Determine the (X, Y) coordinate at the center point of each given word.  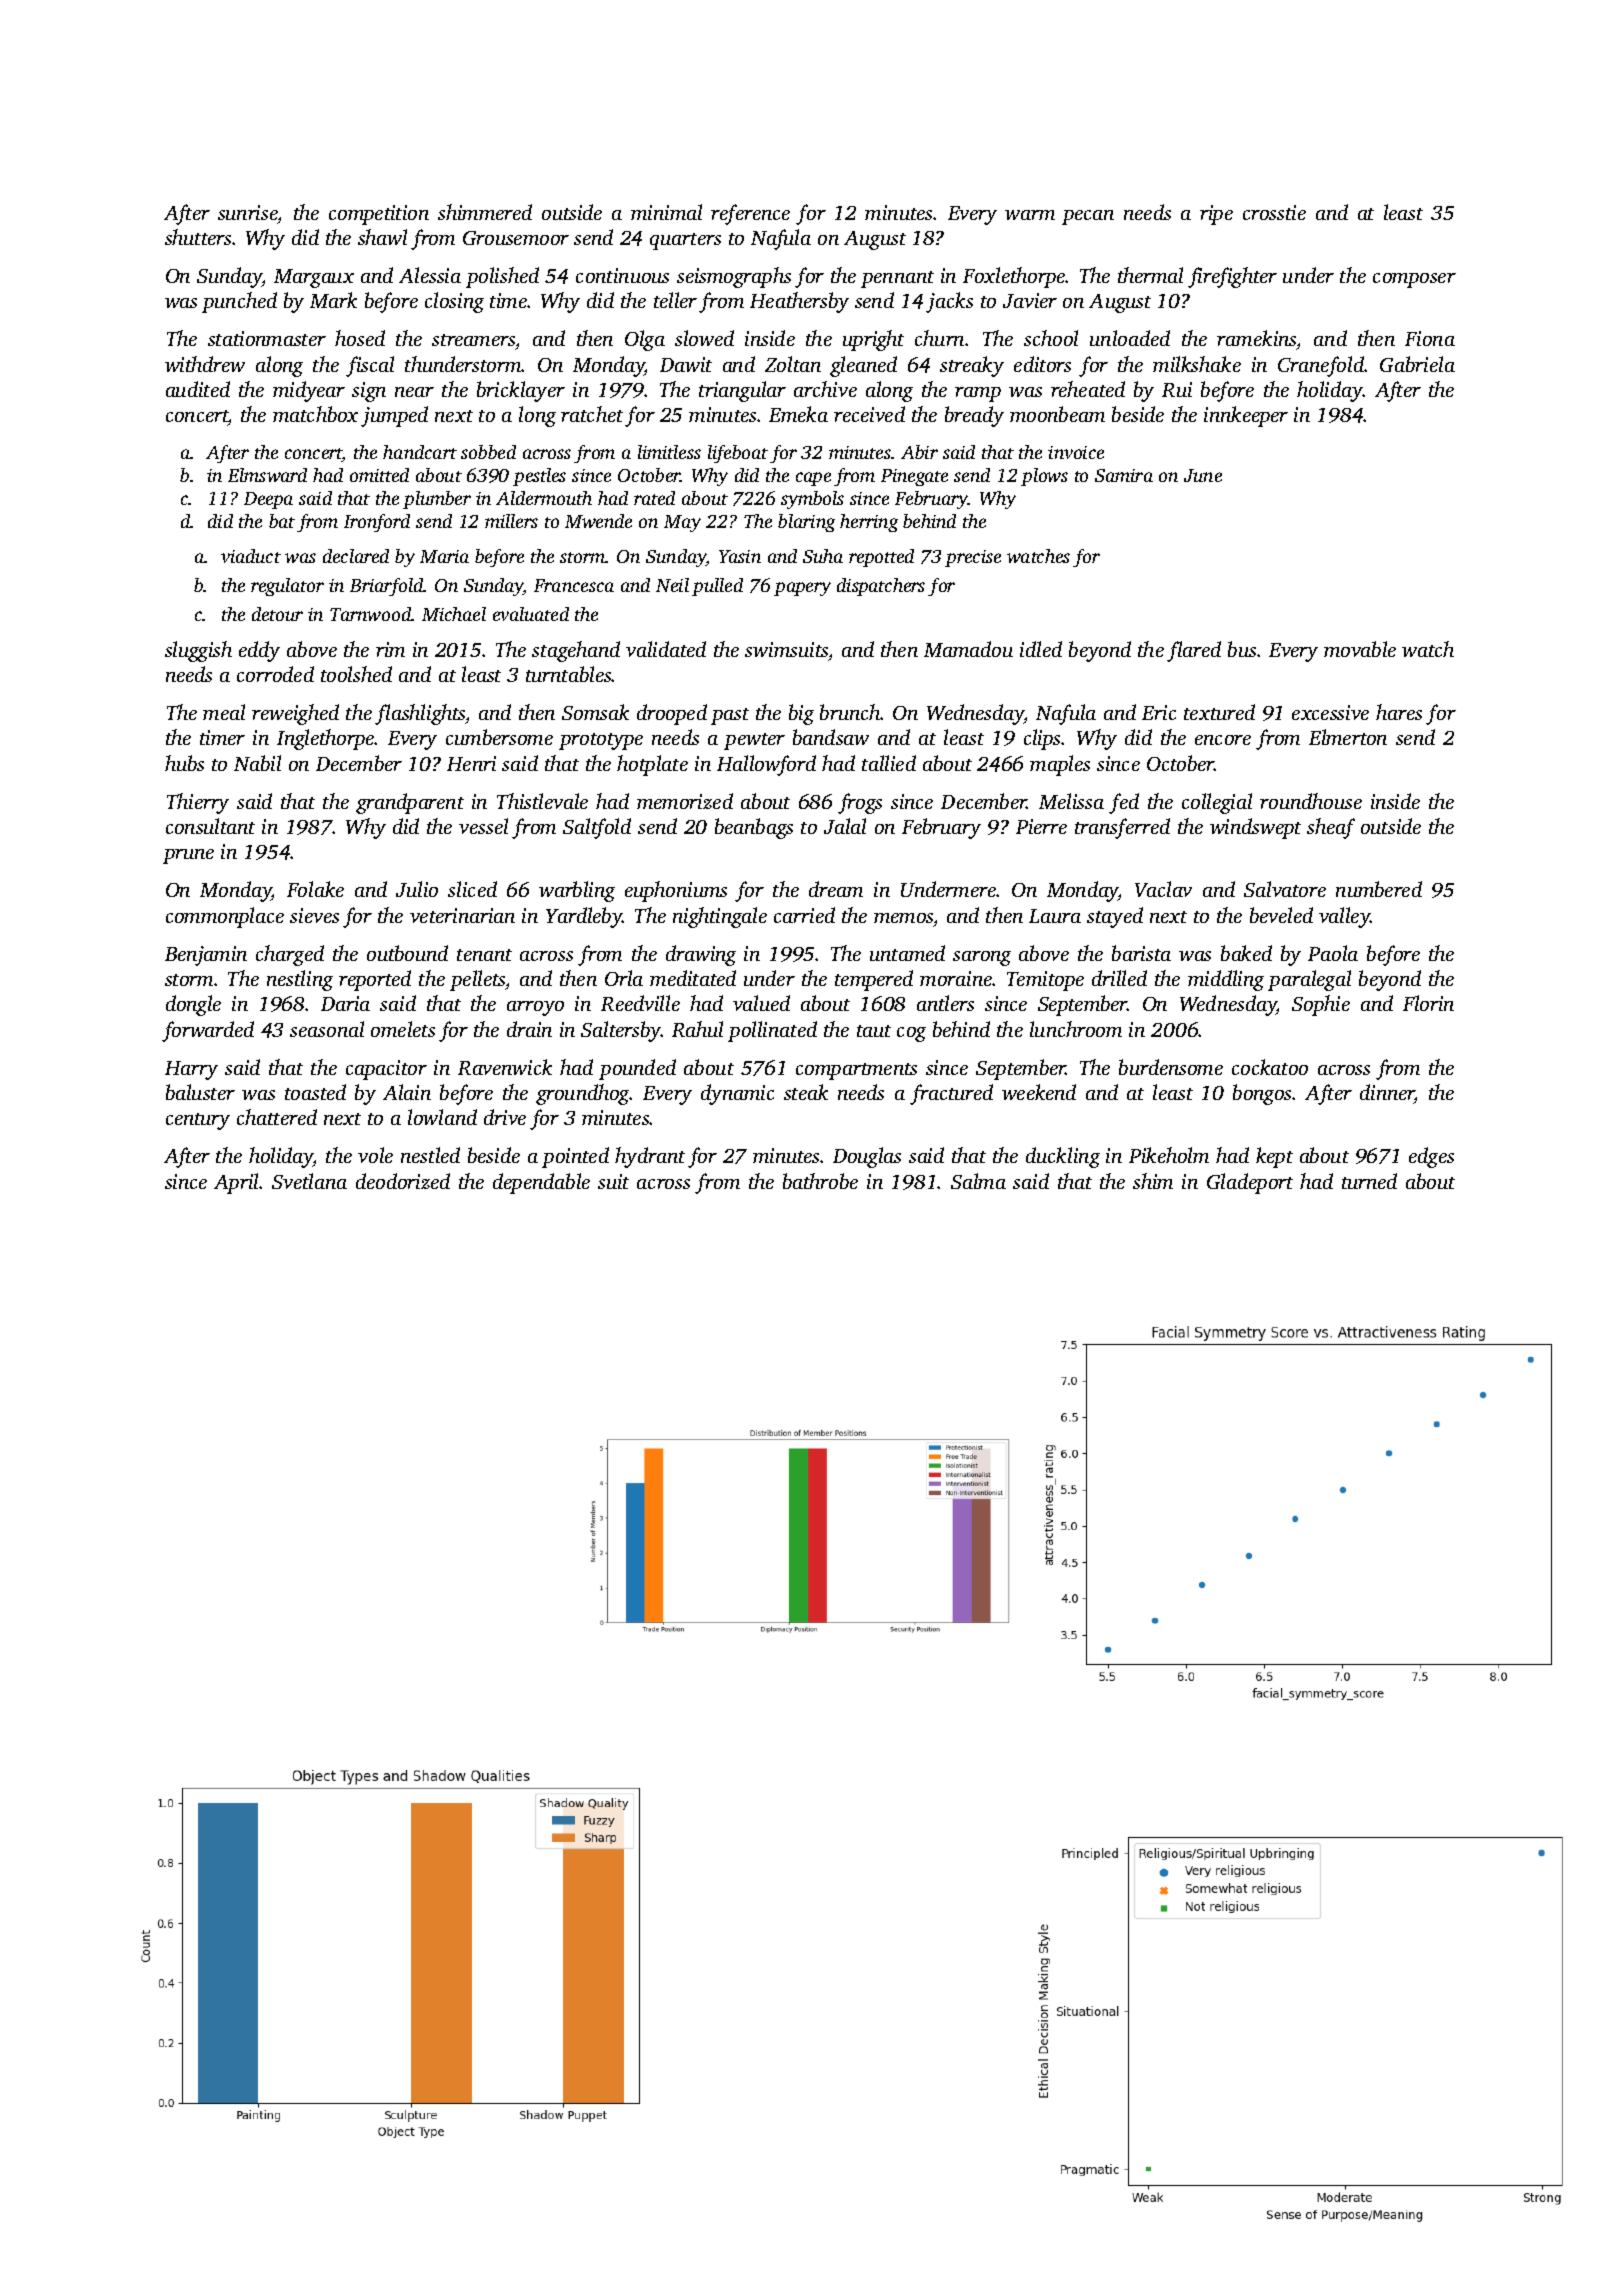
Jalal (845, 826)
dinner (1387, 1093)
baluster (200, 1092)
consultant (210, 826)
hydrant (650, 1157)
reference (750, 214)
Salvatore (1285, 889)
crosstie (1274, 212)
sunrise (248, 212)
